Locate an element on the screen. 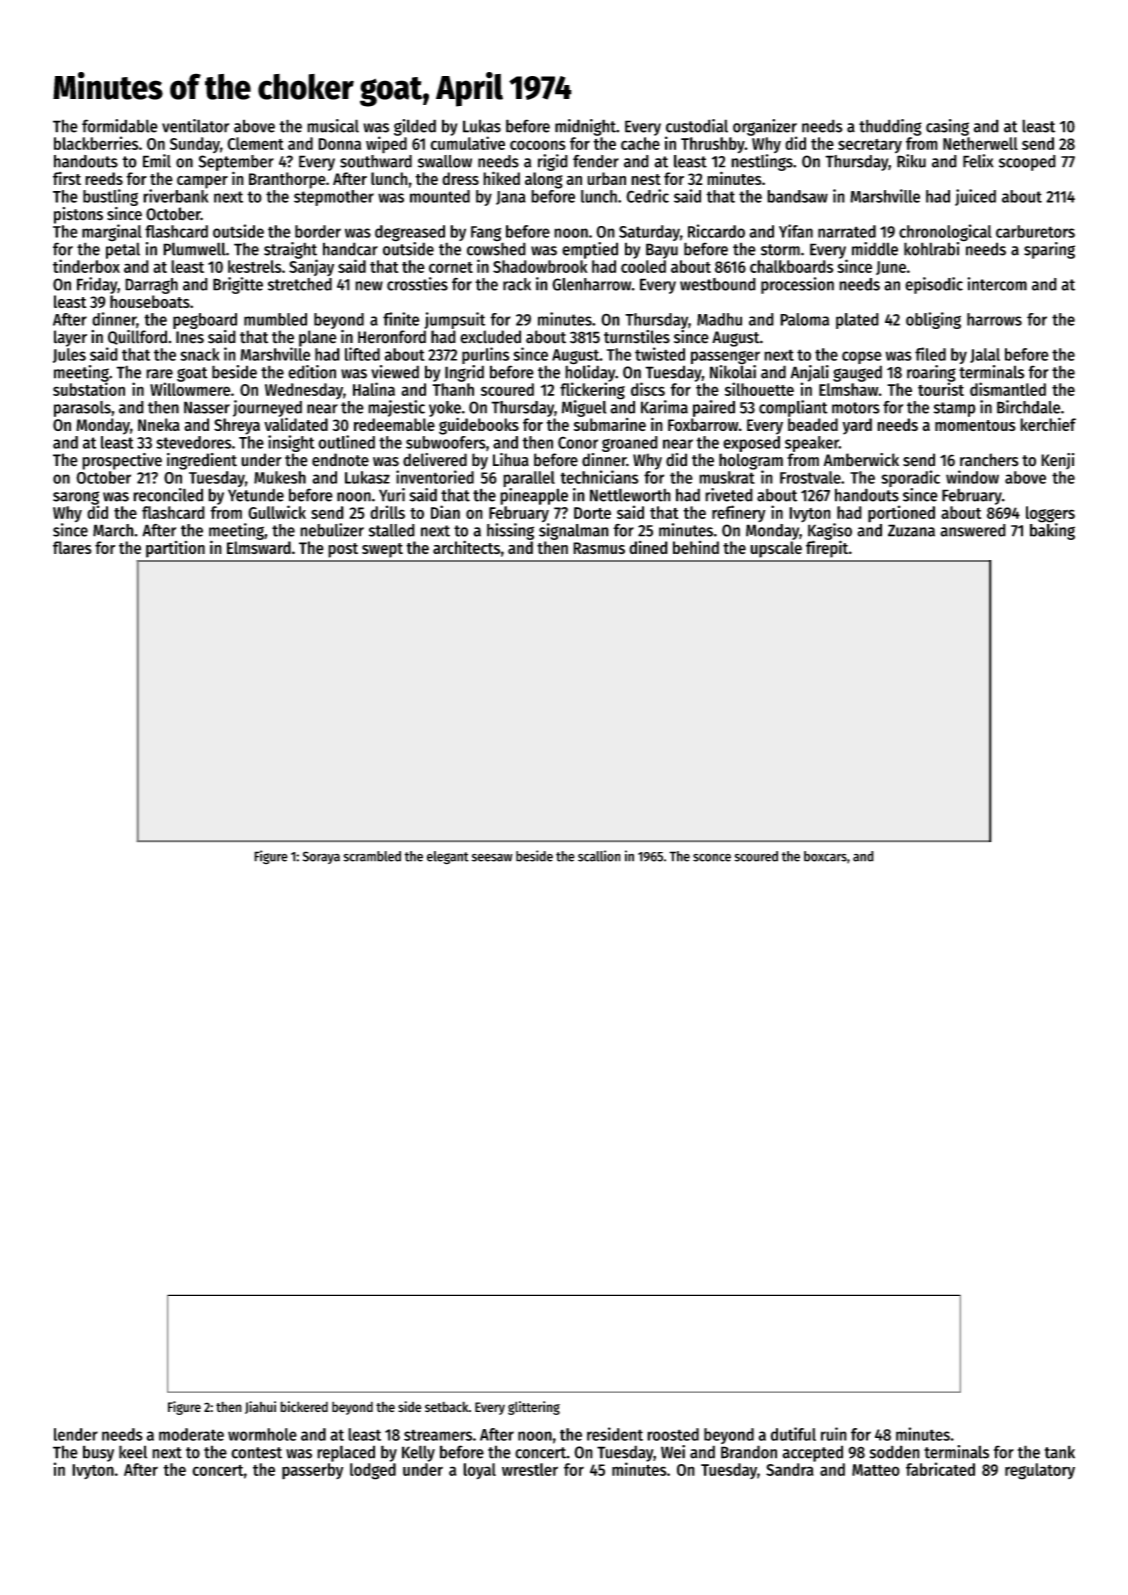 This screenshot has width=1128, height=1595. Soraya is located at coordinates (321, 857).
